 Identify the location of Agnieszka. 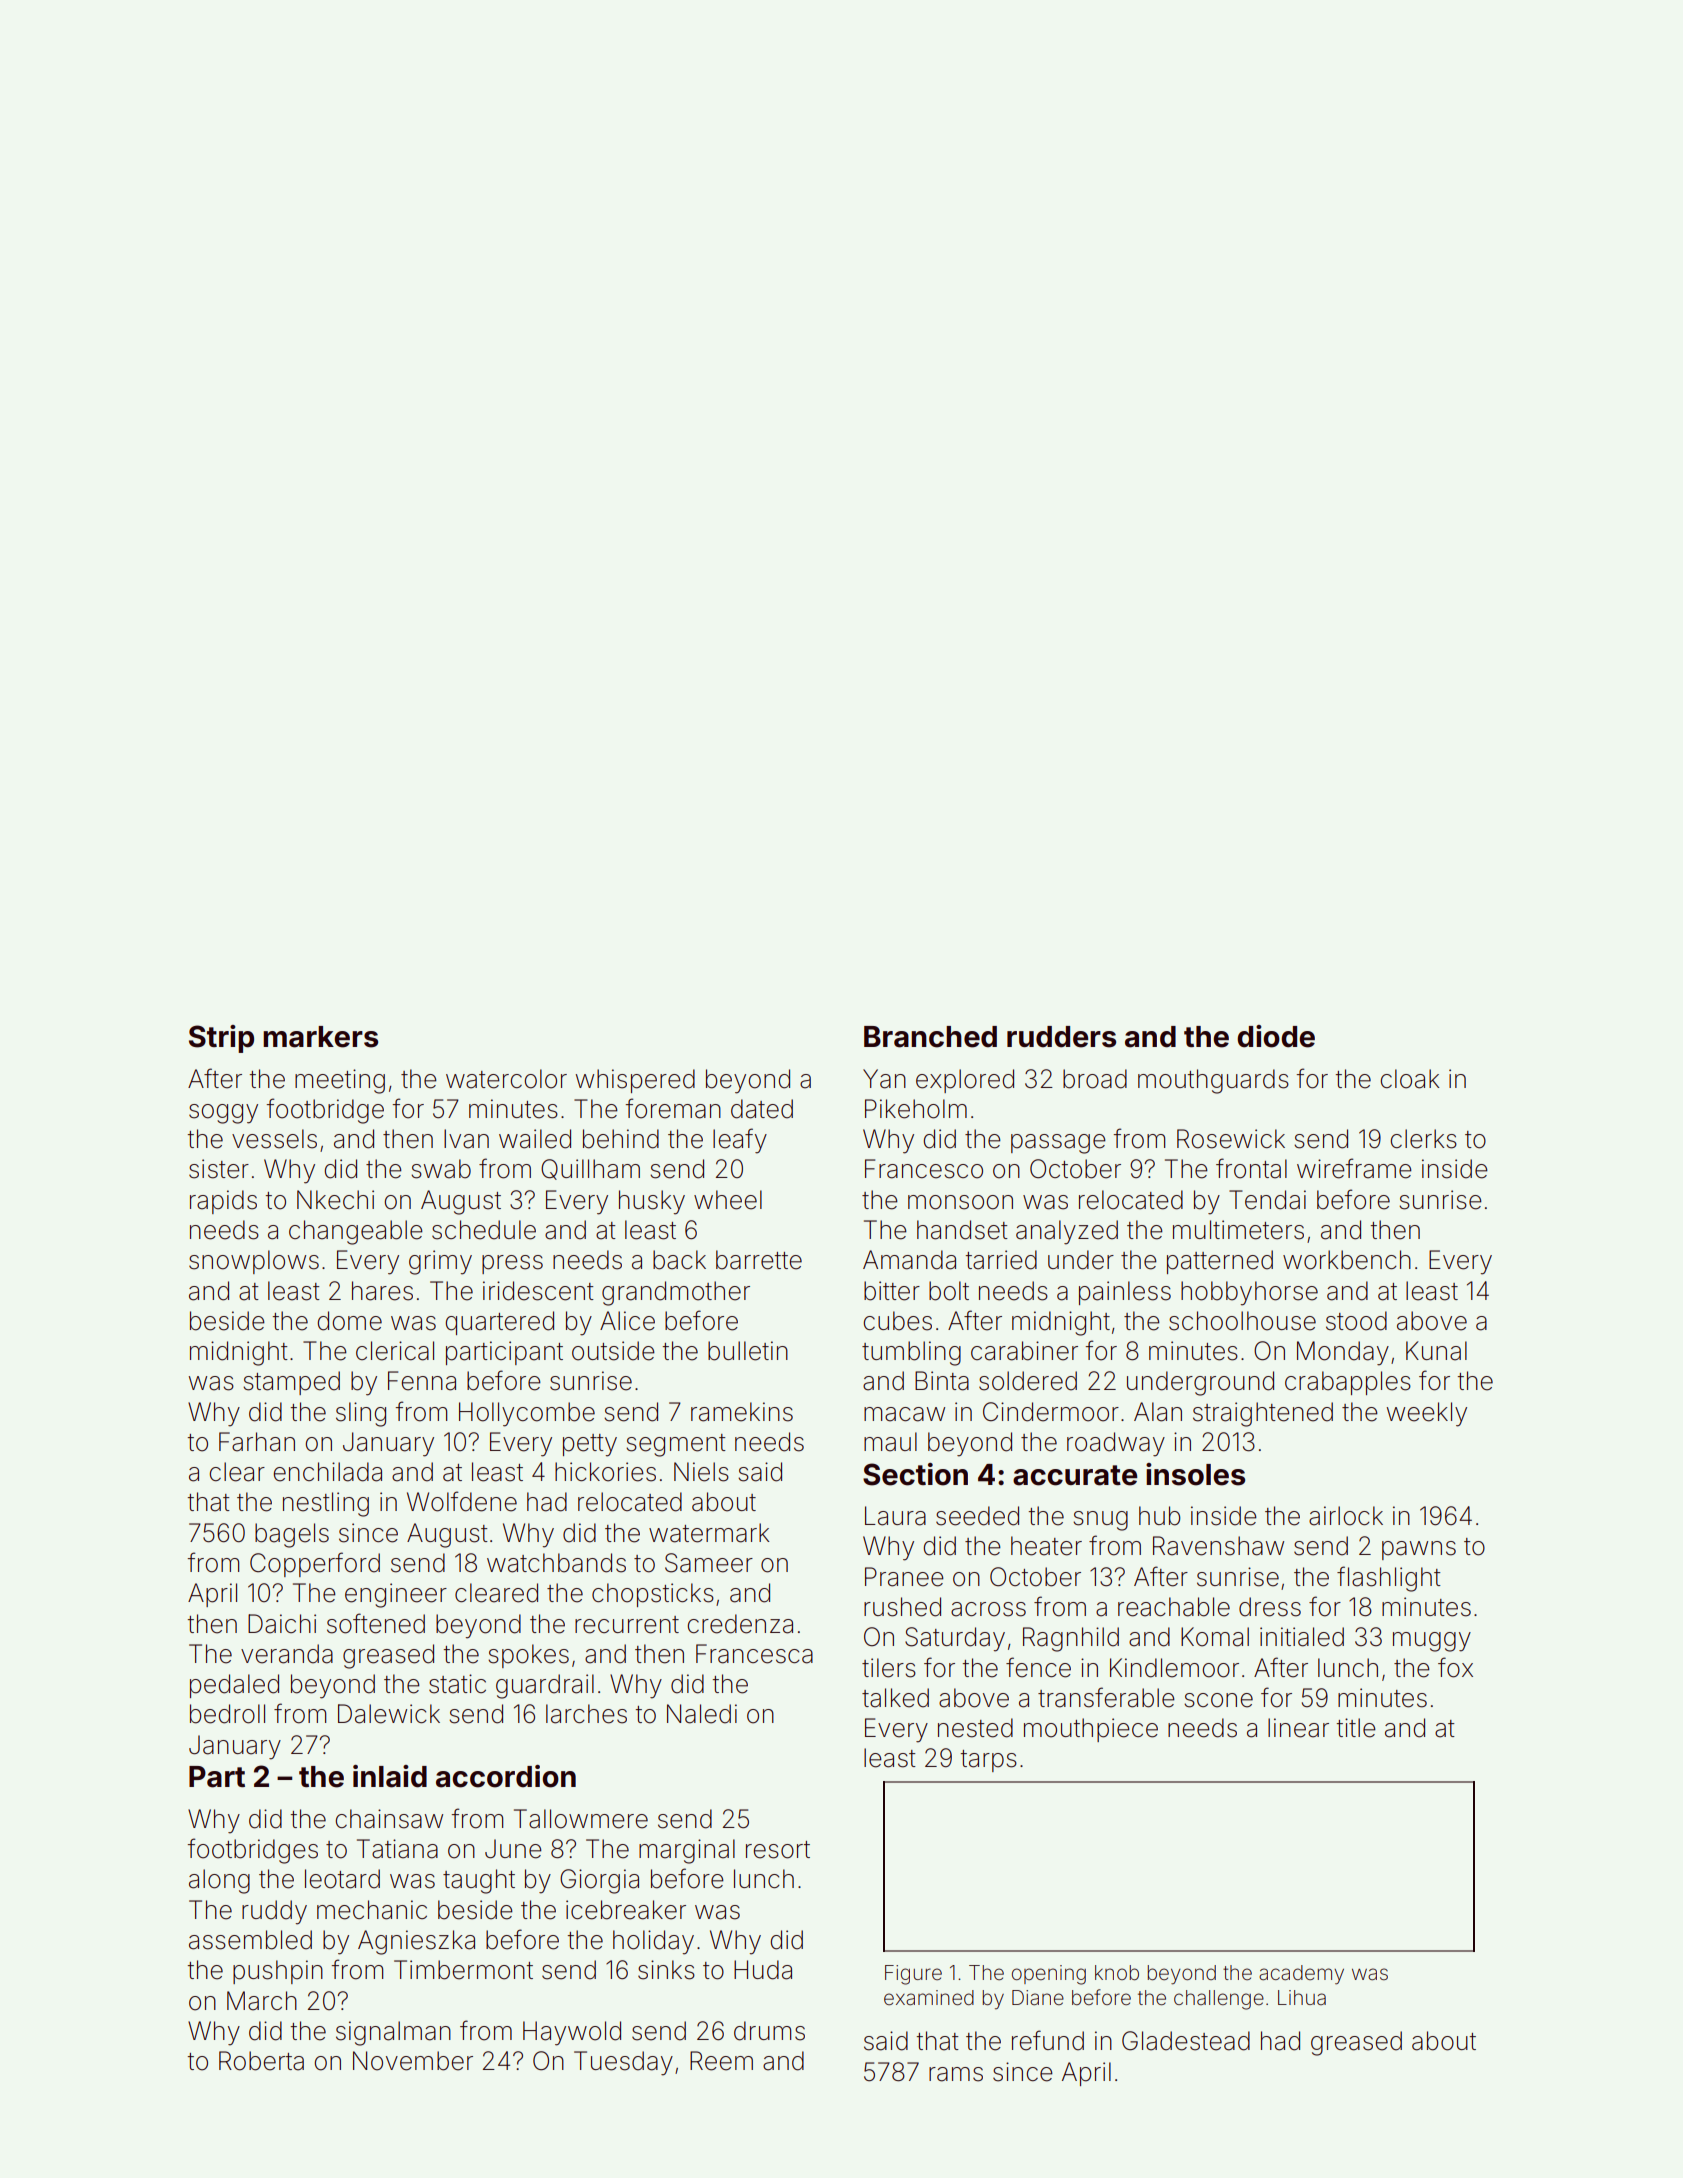
(416, 1942).
